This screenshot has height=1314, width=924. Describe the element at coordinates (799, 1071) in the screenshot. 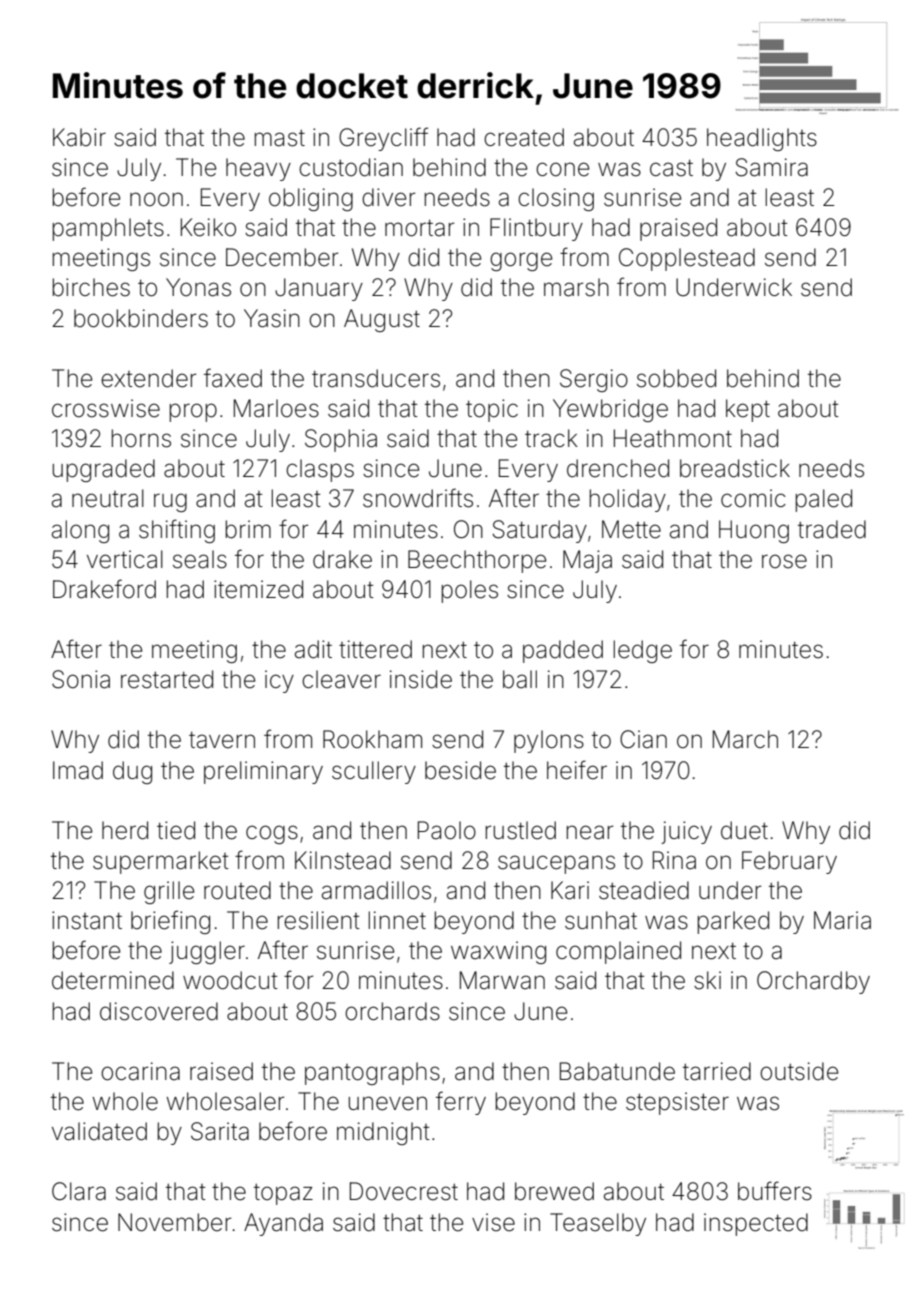

I see `outside` at that location.
